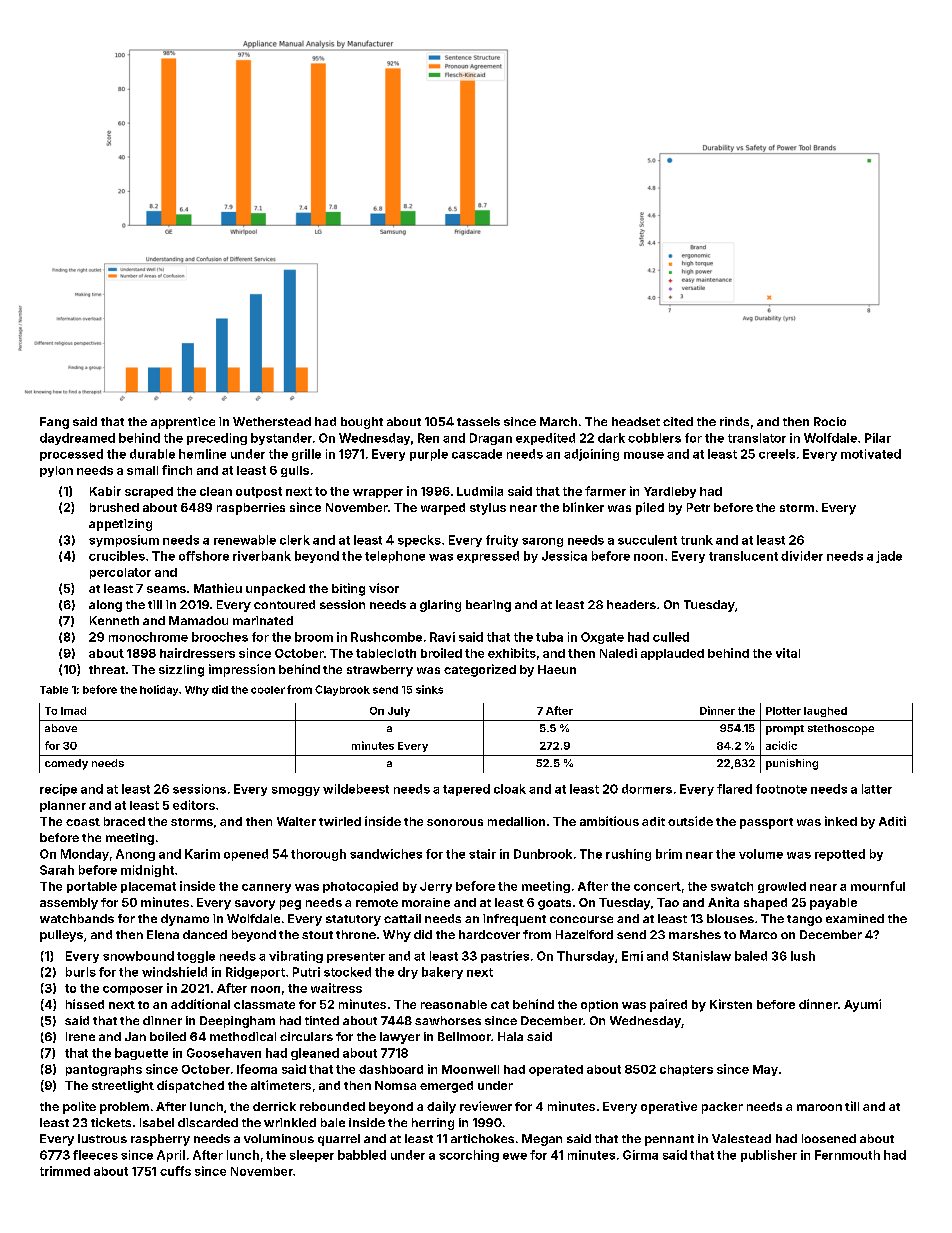  Describe the element at coordinates (386, 854) in the screenshot. I see `sandwiches` at that location.
